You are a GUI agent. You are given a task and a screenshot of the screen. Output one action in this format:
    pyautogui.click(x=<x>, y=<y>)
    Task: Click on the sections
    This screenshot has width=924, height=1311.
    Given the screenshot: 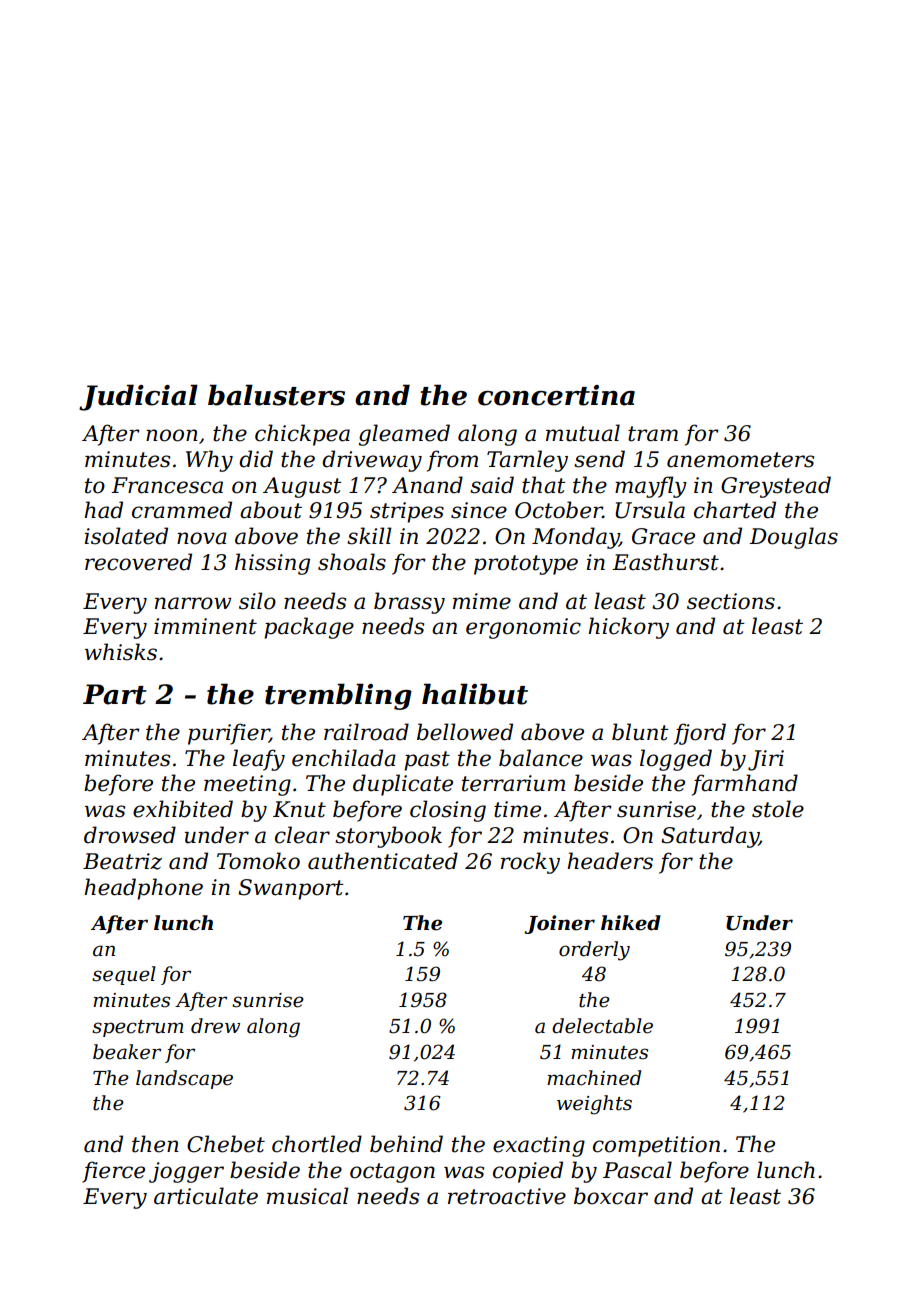 What is the action you would take?
    pyautogui.click(x=731, y=601)
